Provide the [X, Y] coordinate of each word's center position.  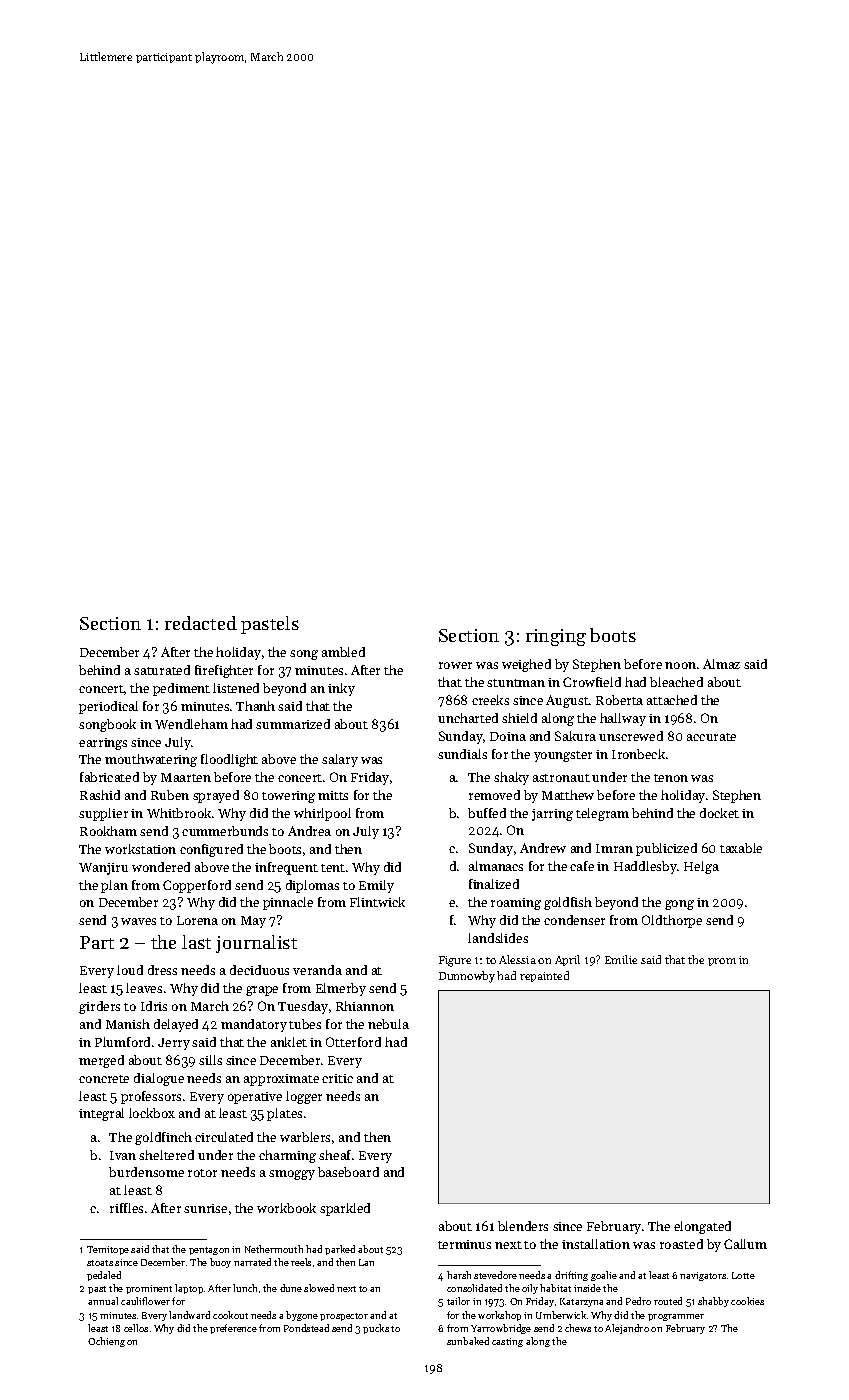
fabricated [109, 777]
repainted [544, 976]
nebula [388, 1024]
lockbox [152, 1113]
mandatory [254, 1025]
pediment [181, 689]
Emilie [621, 959]
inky [341, 689]
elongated [702, 1227]
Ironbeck [638, 754]
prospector [344, 1317]
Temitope [108, 1250]
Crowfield [592, 682]
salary [340, 760]
